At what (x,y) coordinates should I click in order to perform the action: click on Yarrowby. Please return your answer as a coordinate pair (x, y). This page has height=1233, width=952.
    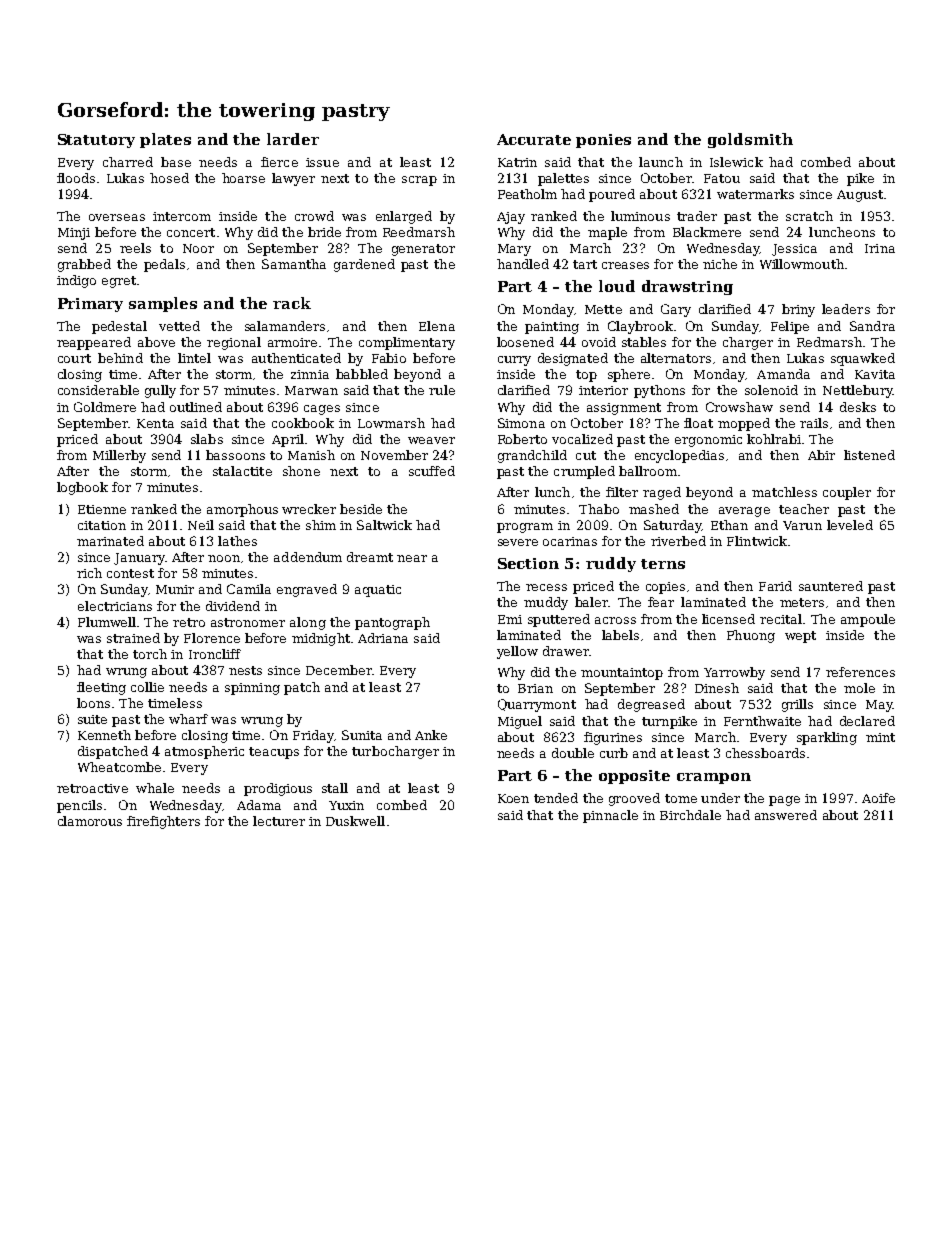
    Looking at the image, I should click on (734, 673).
